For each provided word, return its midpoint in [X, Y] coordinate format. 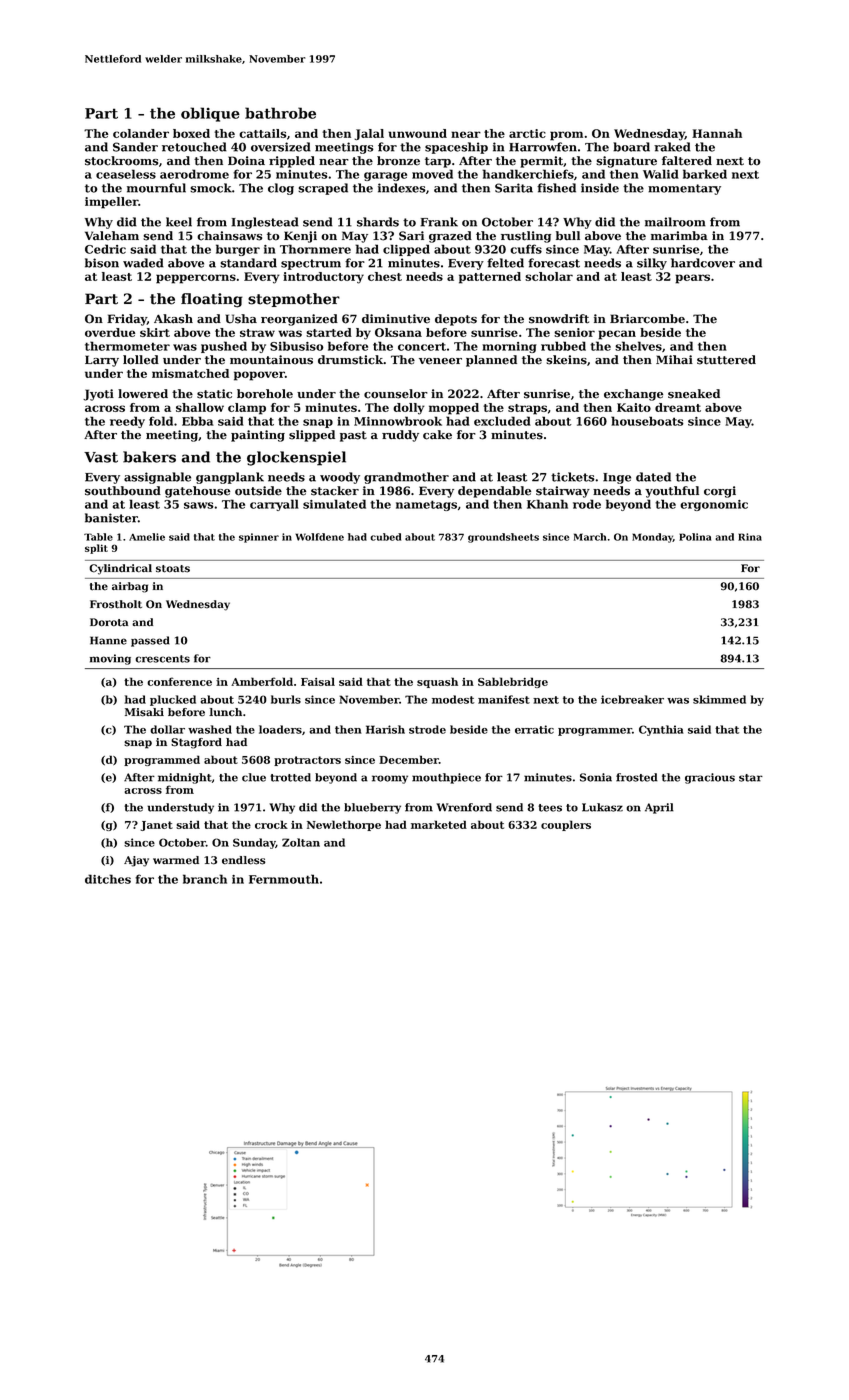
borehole [265, 394]
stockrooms [121, 161]
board [631, 147]
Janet [157, 826]
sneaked [694, 394]
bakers [149, 457]
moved [432, 174]
